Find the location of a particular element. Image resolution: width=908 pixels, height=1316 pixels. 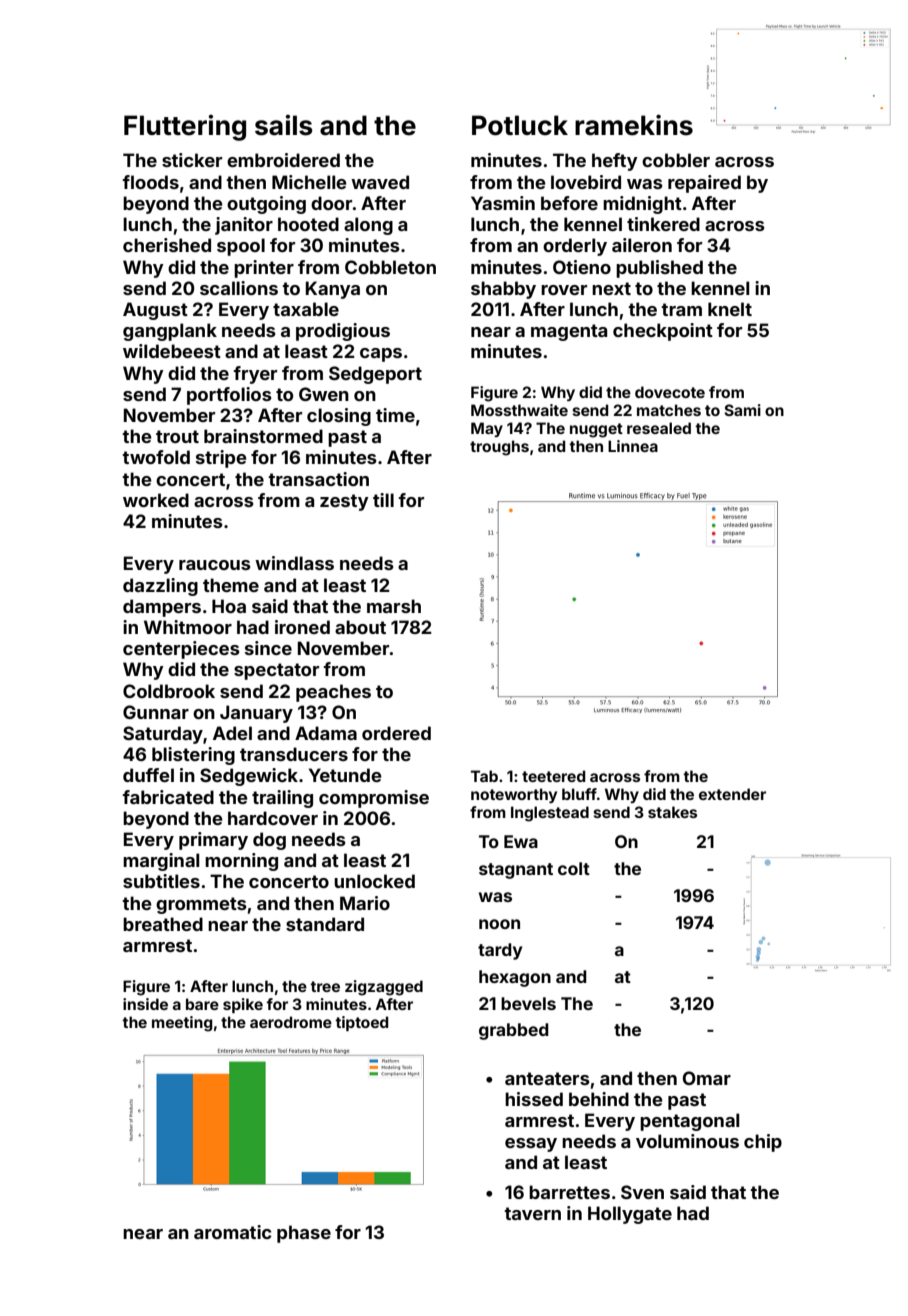

Yetunde is located at coordinates (345, 775).
